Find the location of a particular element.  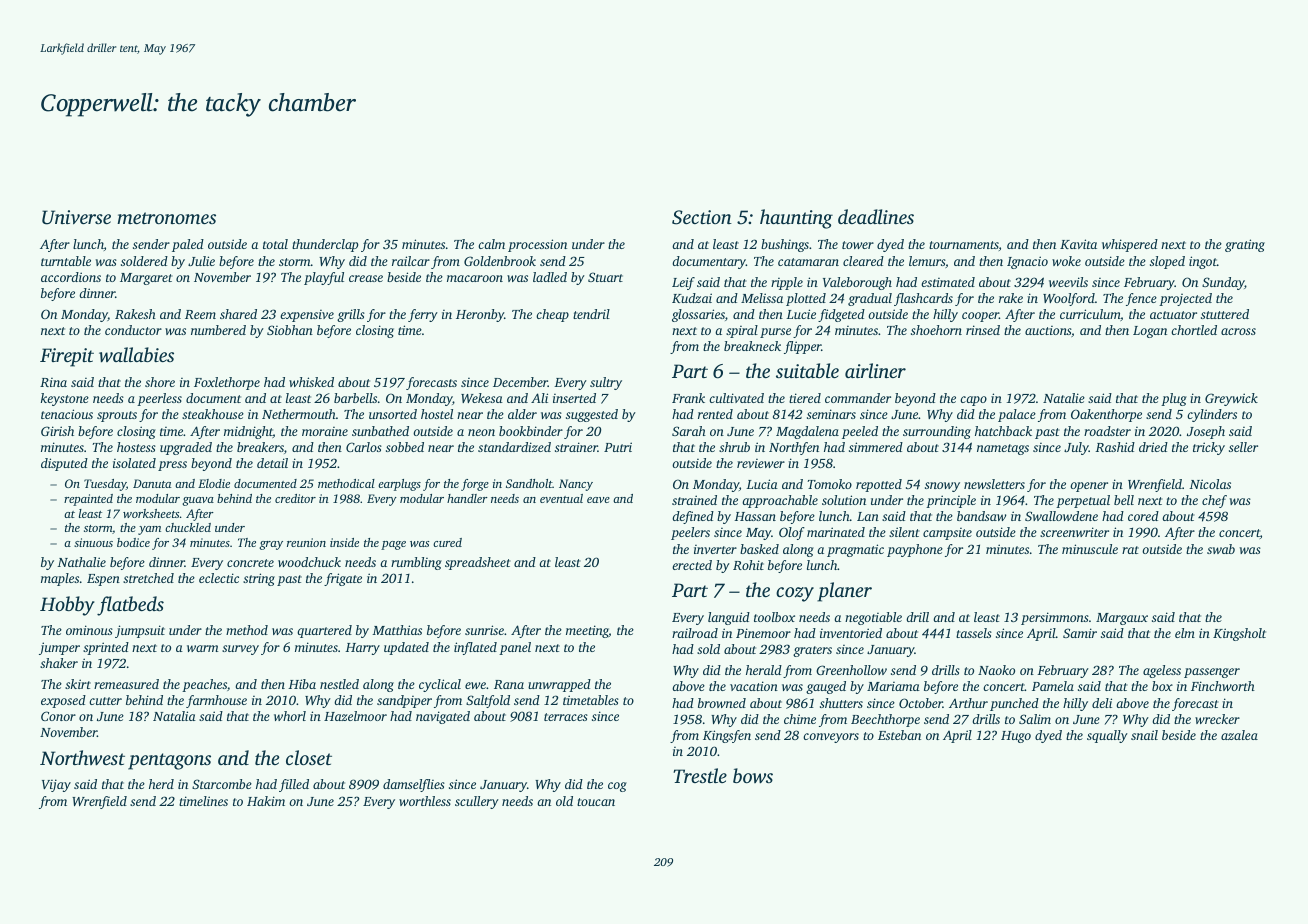

grating is located at coordinates (1245, 245).
